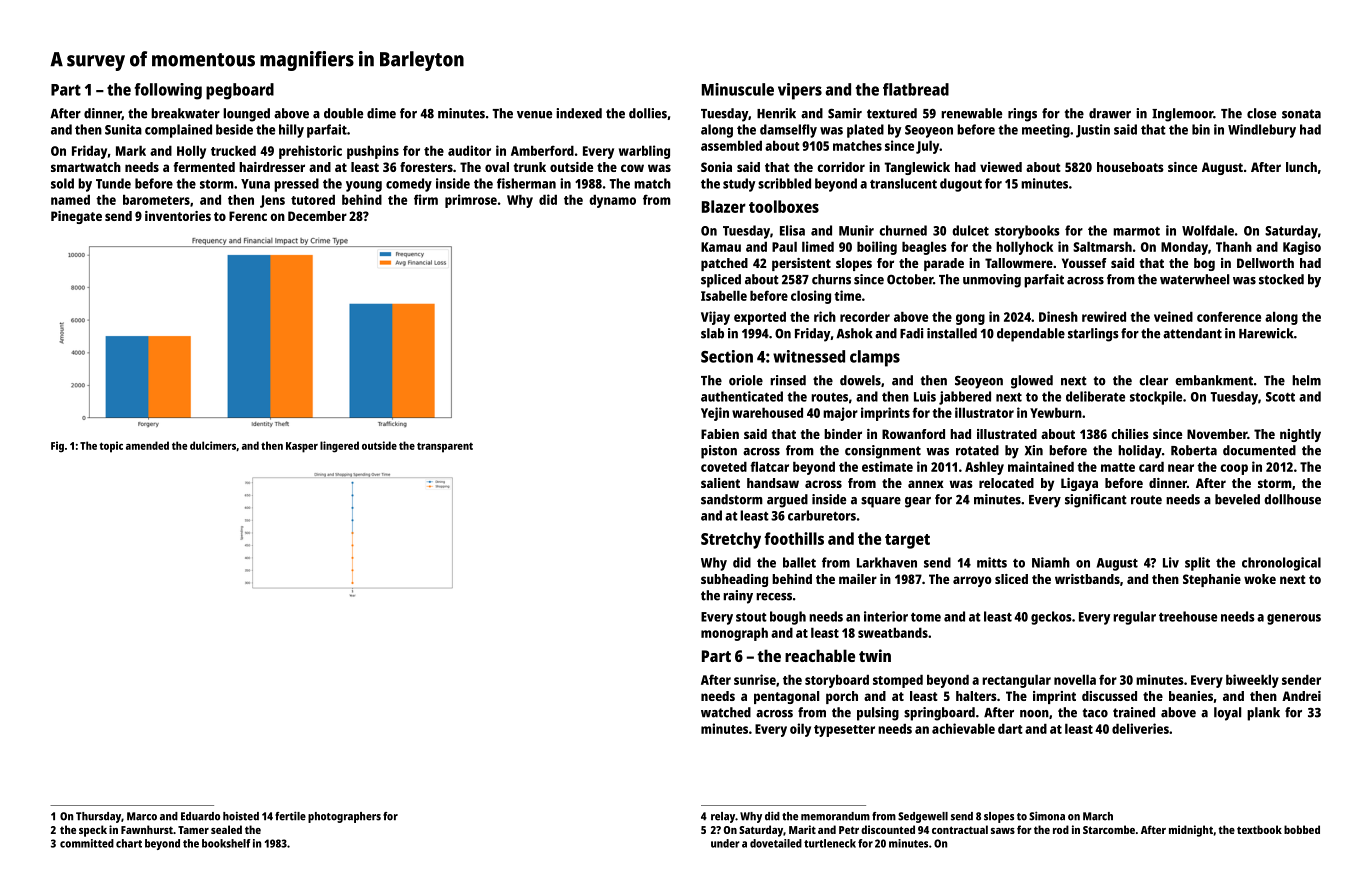 The height and width of the screenshot is (887, 1372). Describe the element at coordinates (723, 817) in the screenshot. I see `relay` at that location.
